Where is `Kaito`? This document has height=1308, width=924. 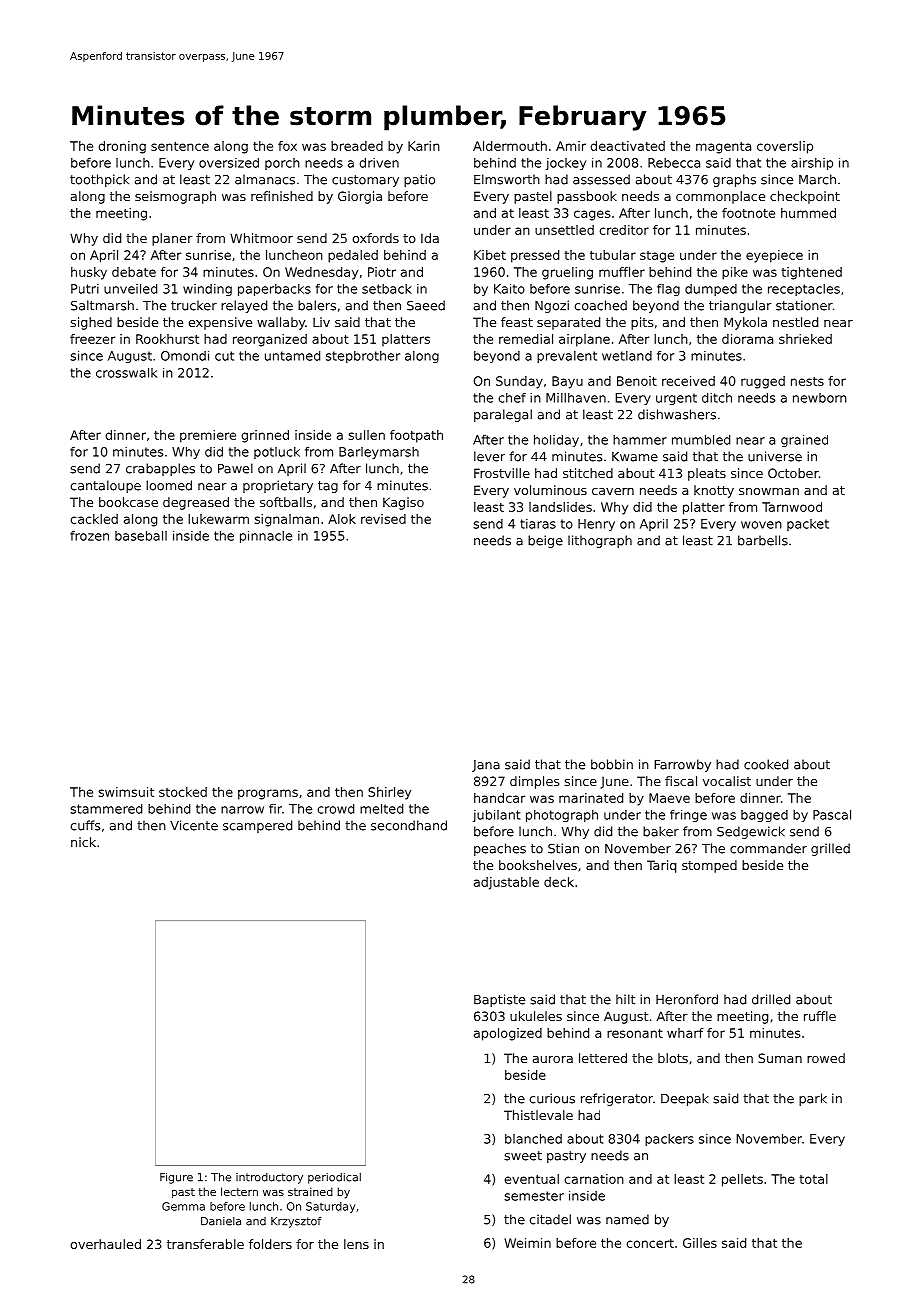 Kaito is located at coordinates (509, 289).
